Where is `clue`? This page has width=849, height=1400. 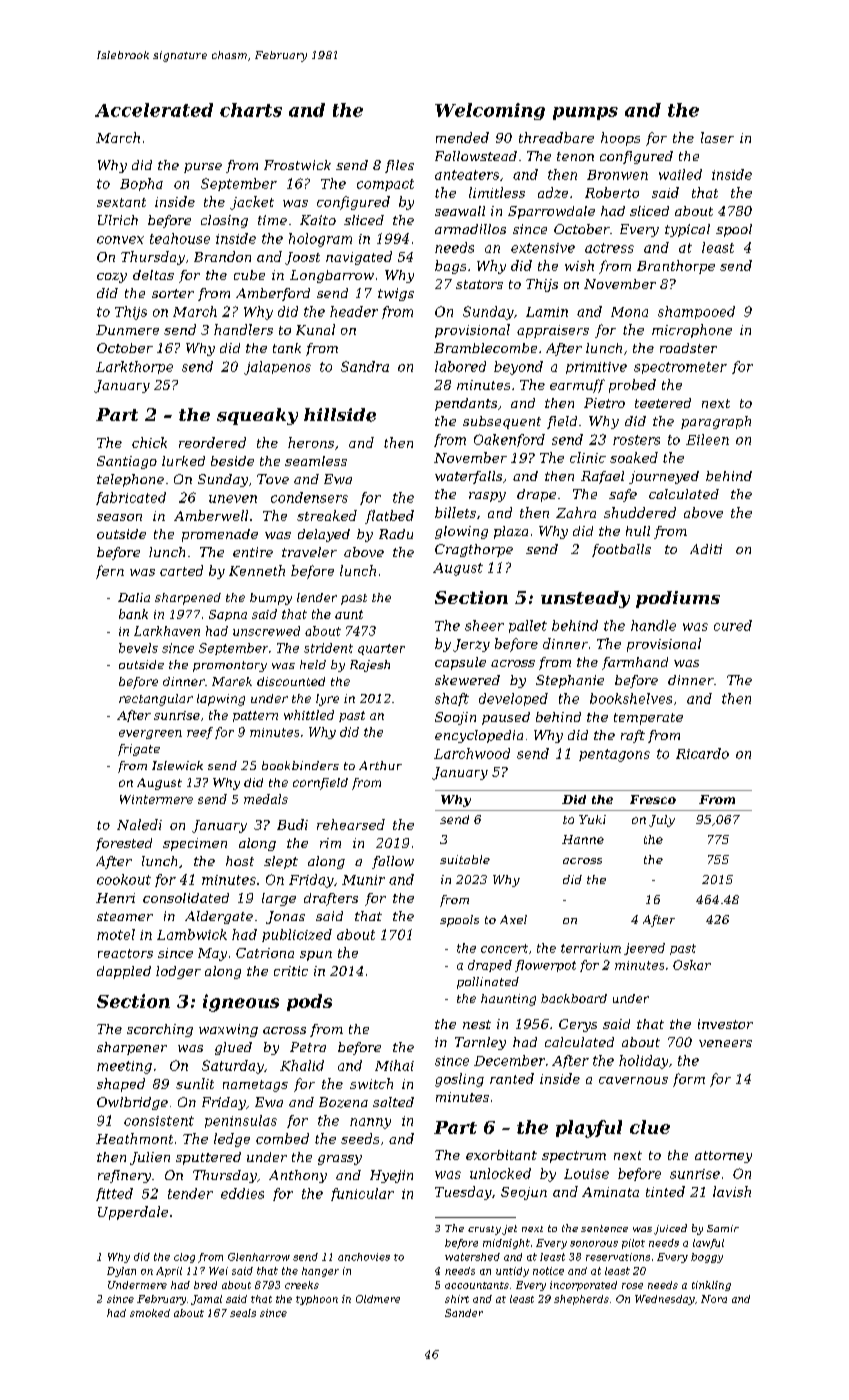 clue is located at coordinates (650, 1127).
